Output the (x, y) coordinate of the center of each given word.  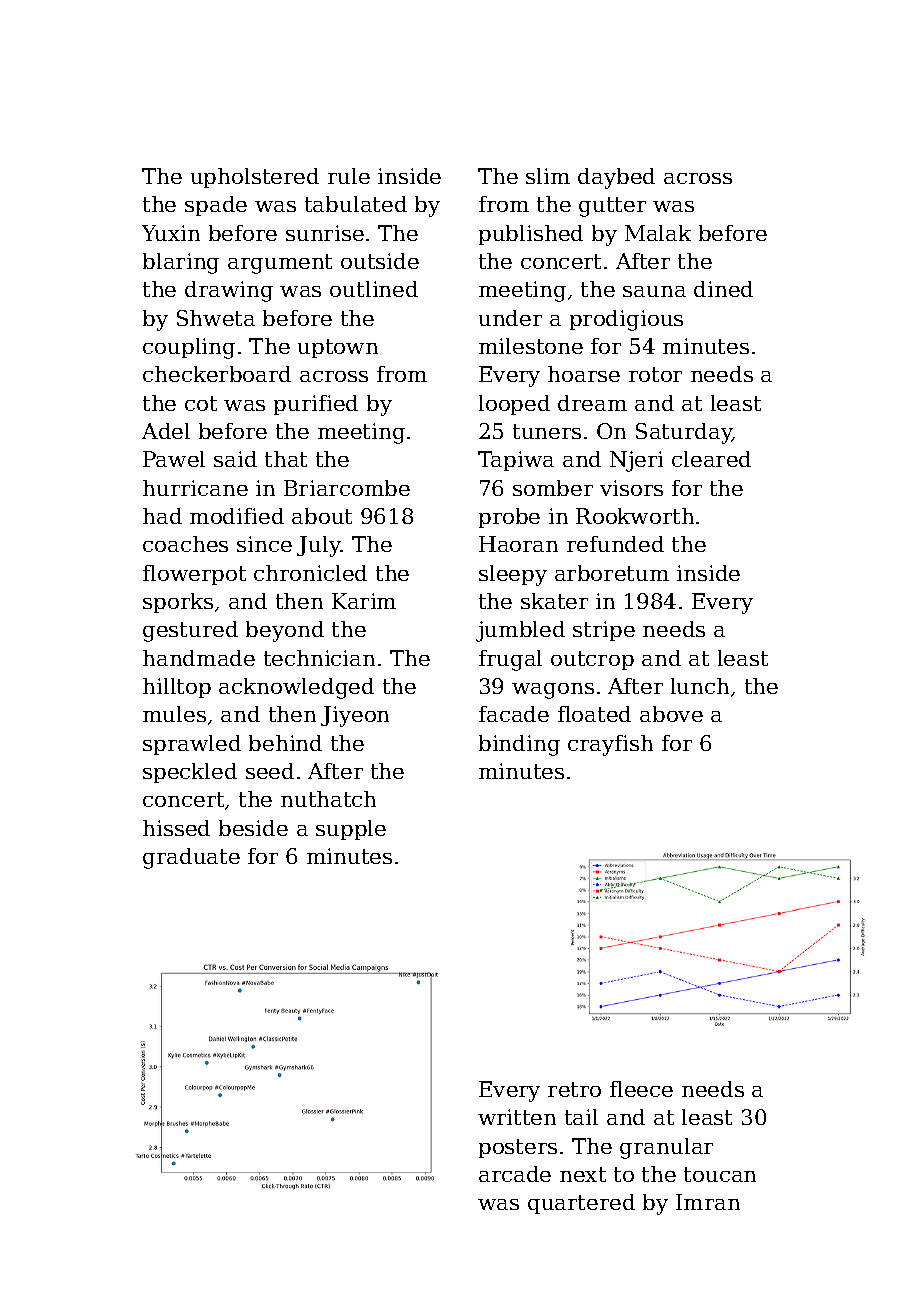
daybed (616, 178)
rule (349, 176)
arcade (515, 1174)
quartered (581, 1204)
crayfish (610, 745)
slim (548, 176)
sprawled (192, 745)
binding (519, 745)
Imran (708, 1202)
